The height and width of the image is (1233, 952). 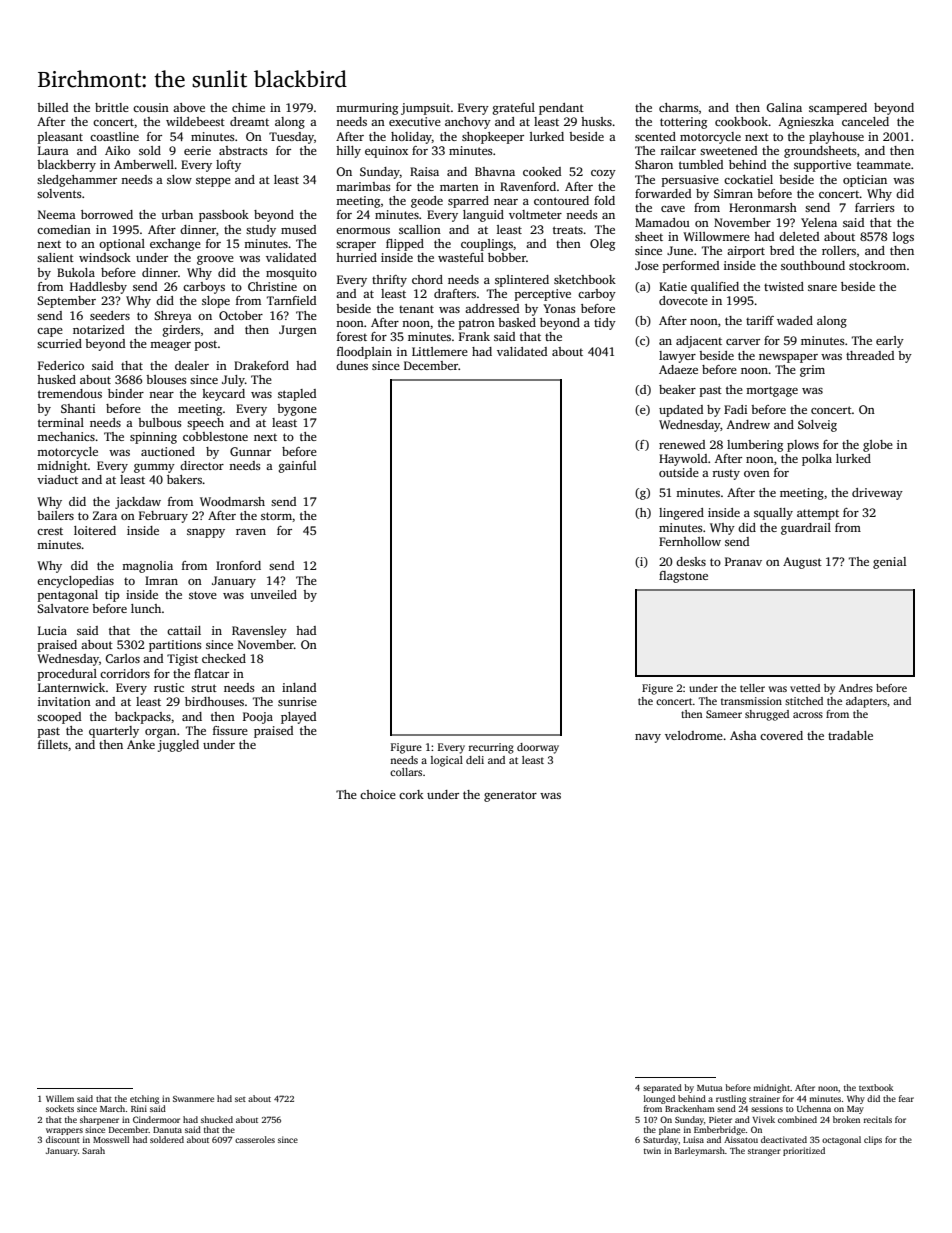 What do you see at coordinates (53, 744) in the image?
I see `fillets` at bounding box center [53, 744].
